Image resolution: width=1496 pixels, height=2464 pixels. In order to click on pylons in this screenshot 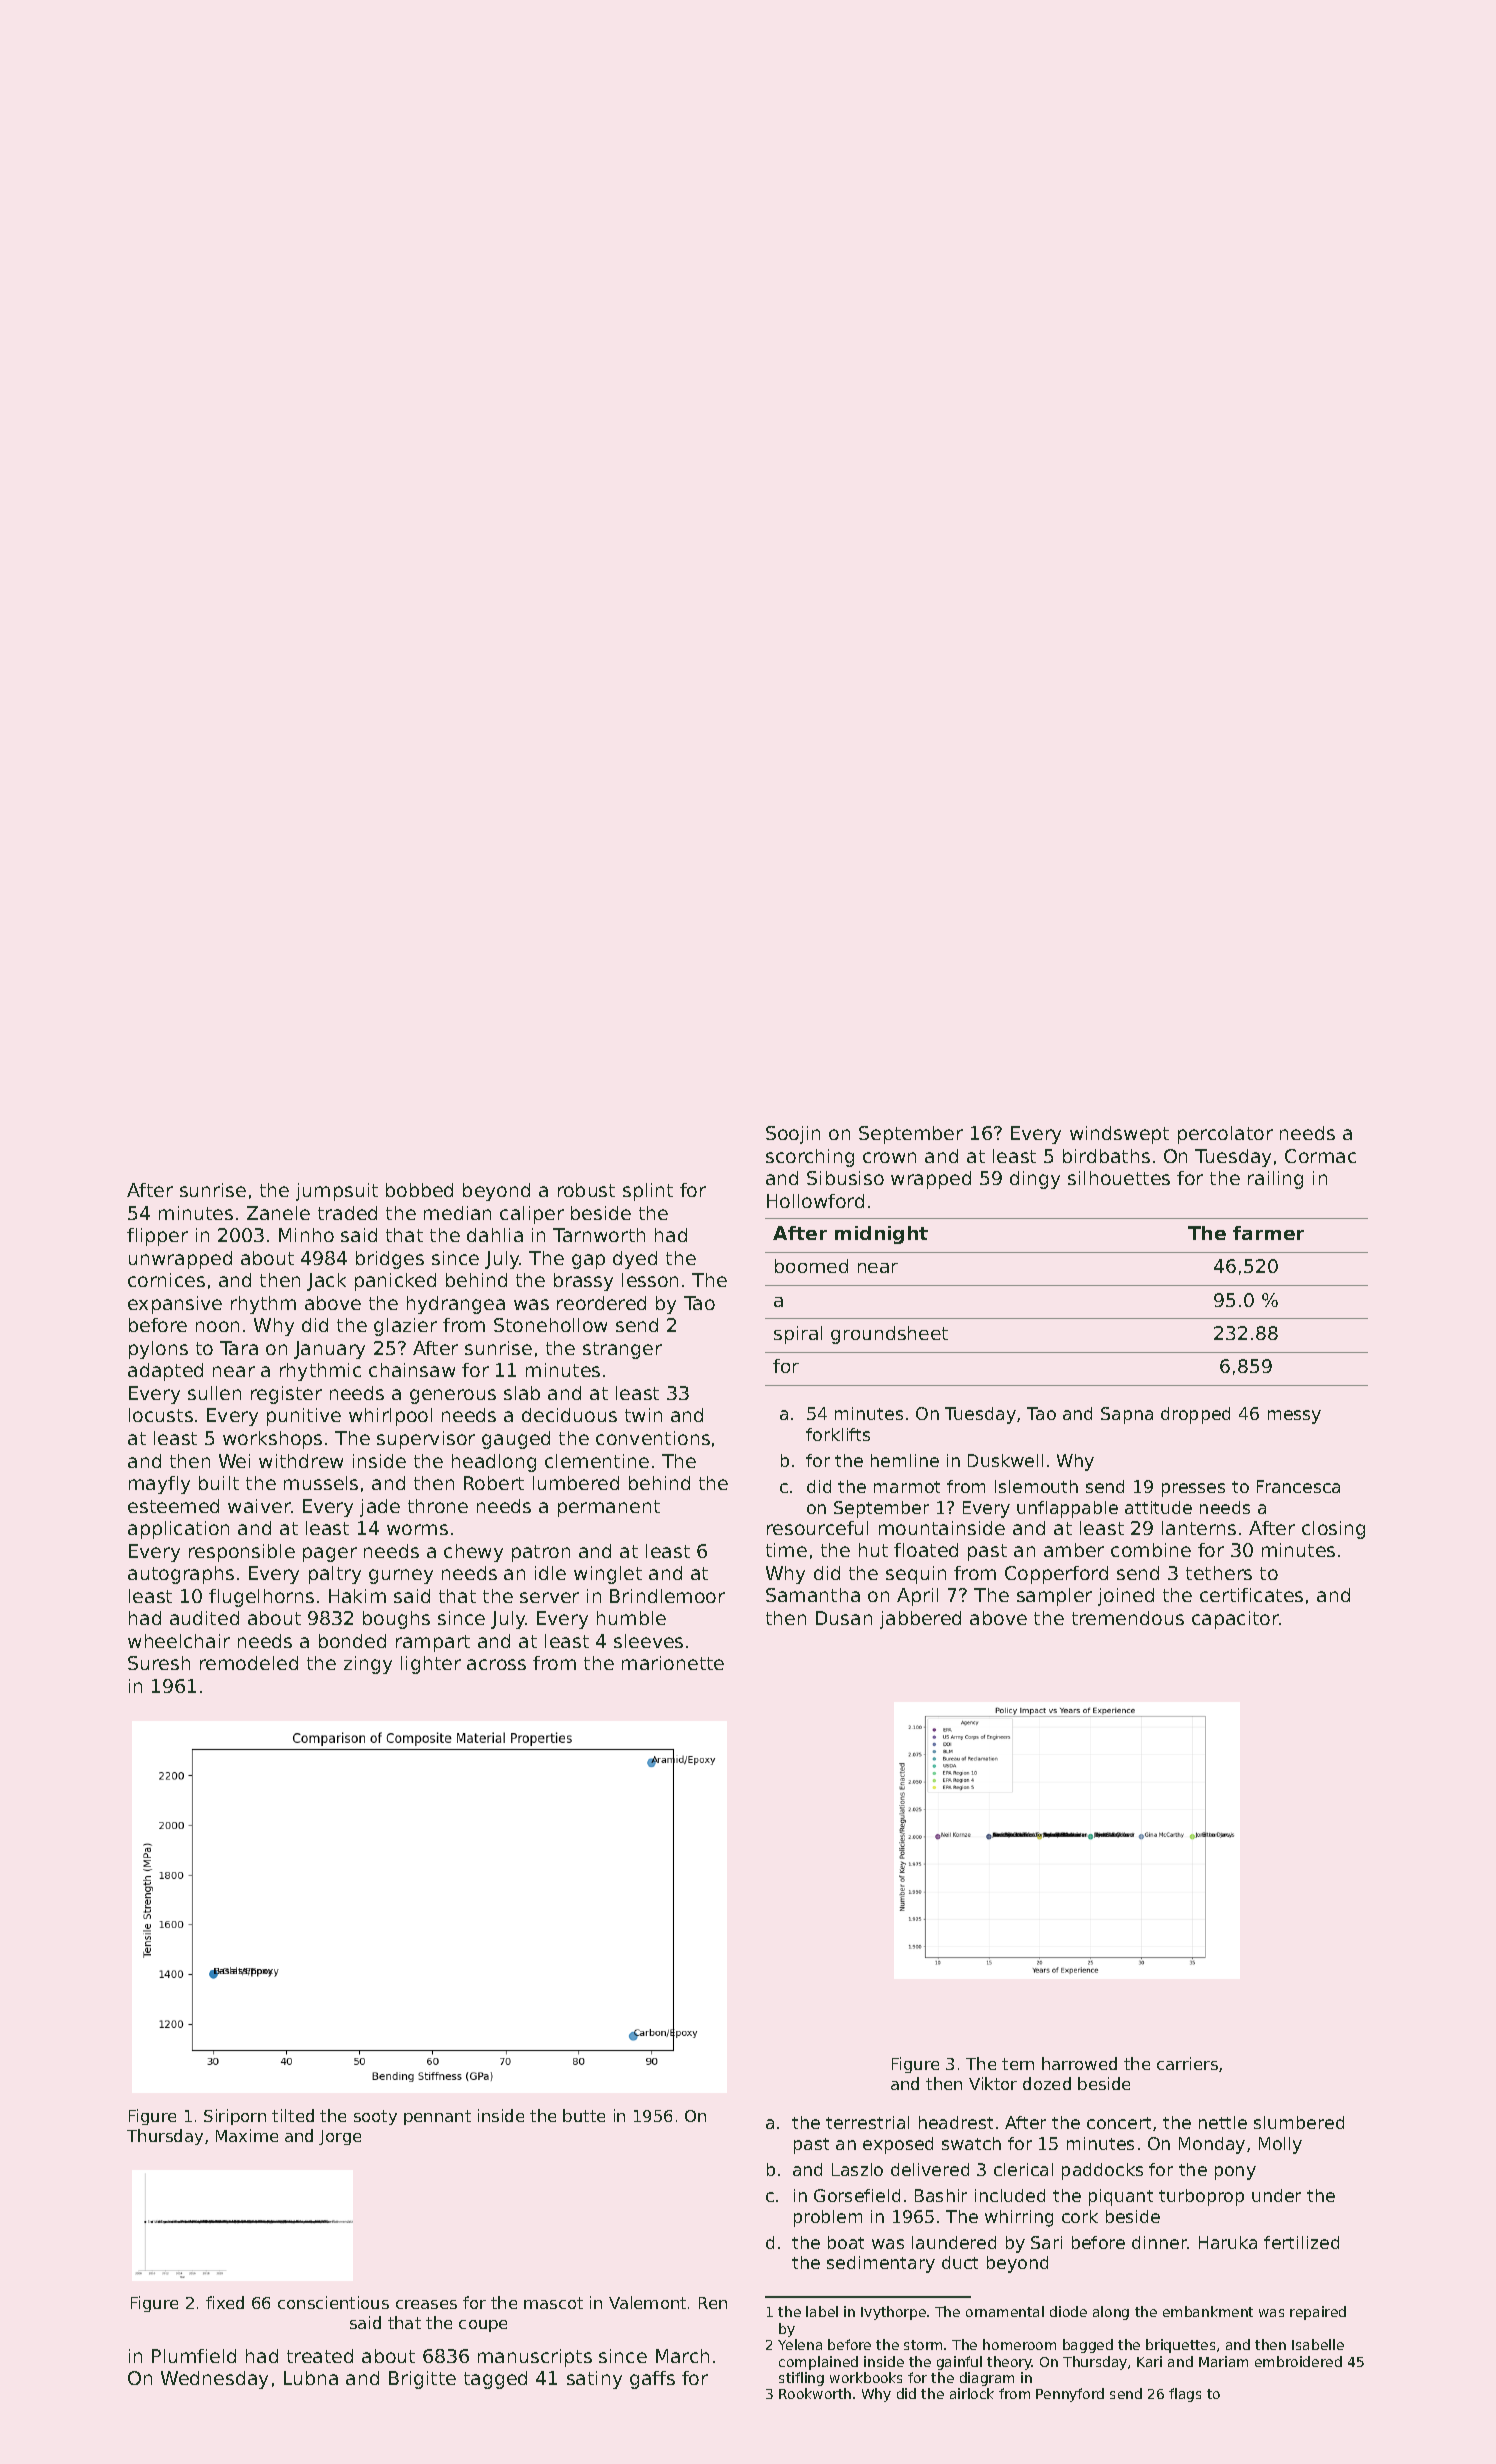, I will do `click(158, 1350)`.
